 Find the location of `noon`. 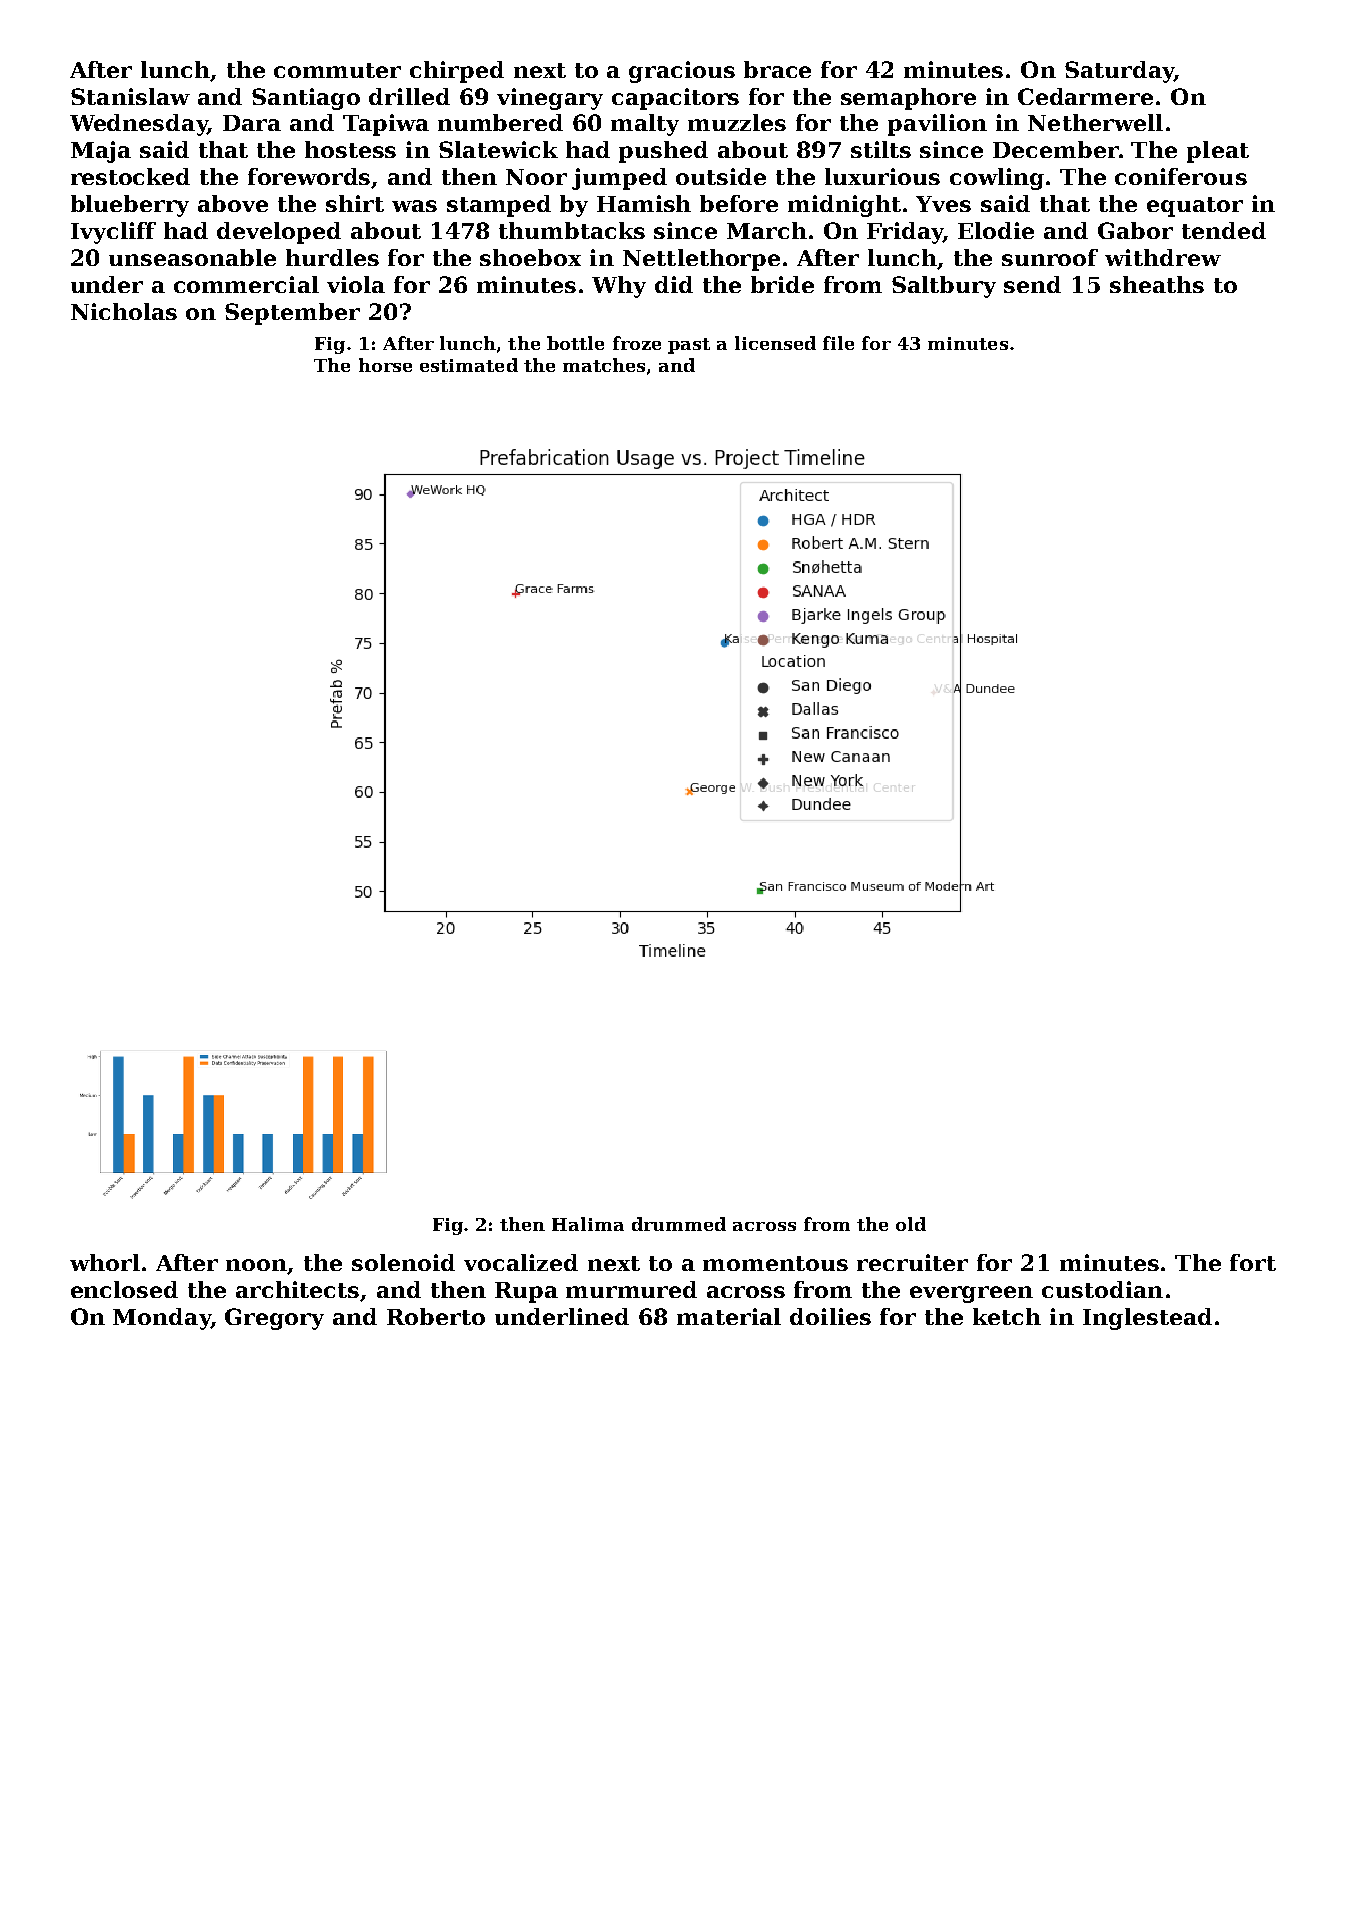

noon is located at coordinates (257, 1266).
